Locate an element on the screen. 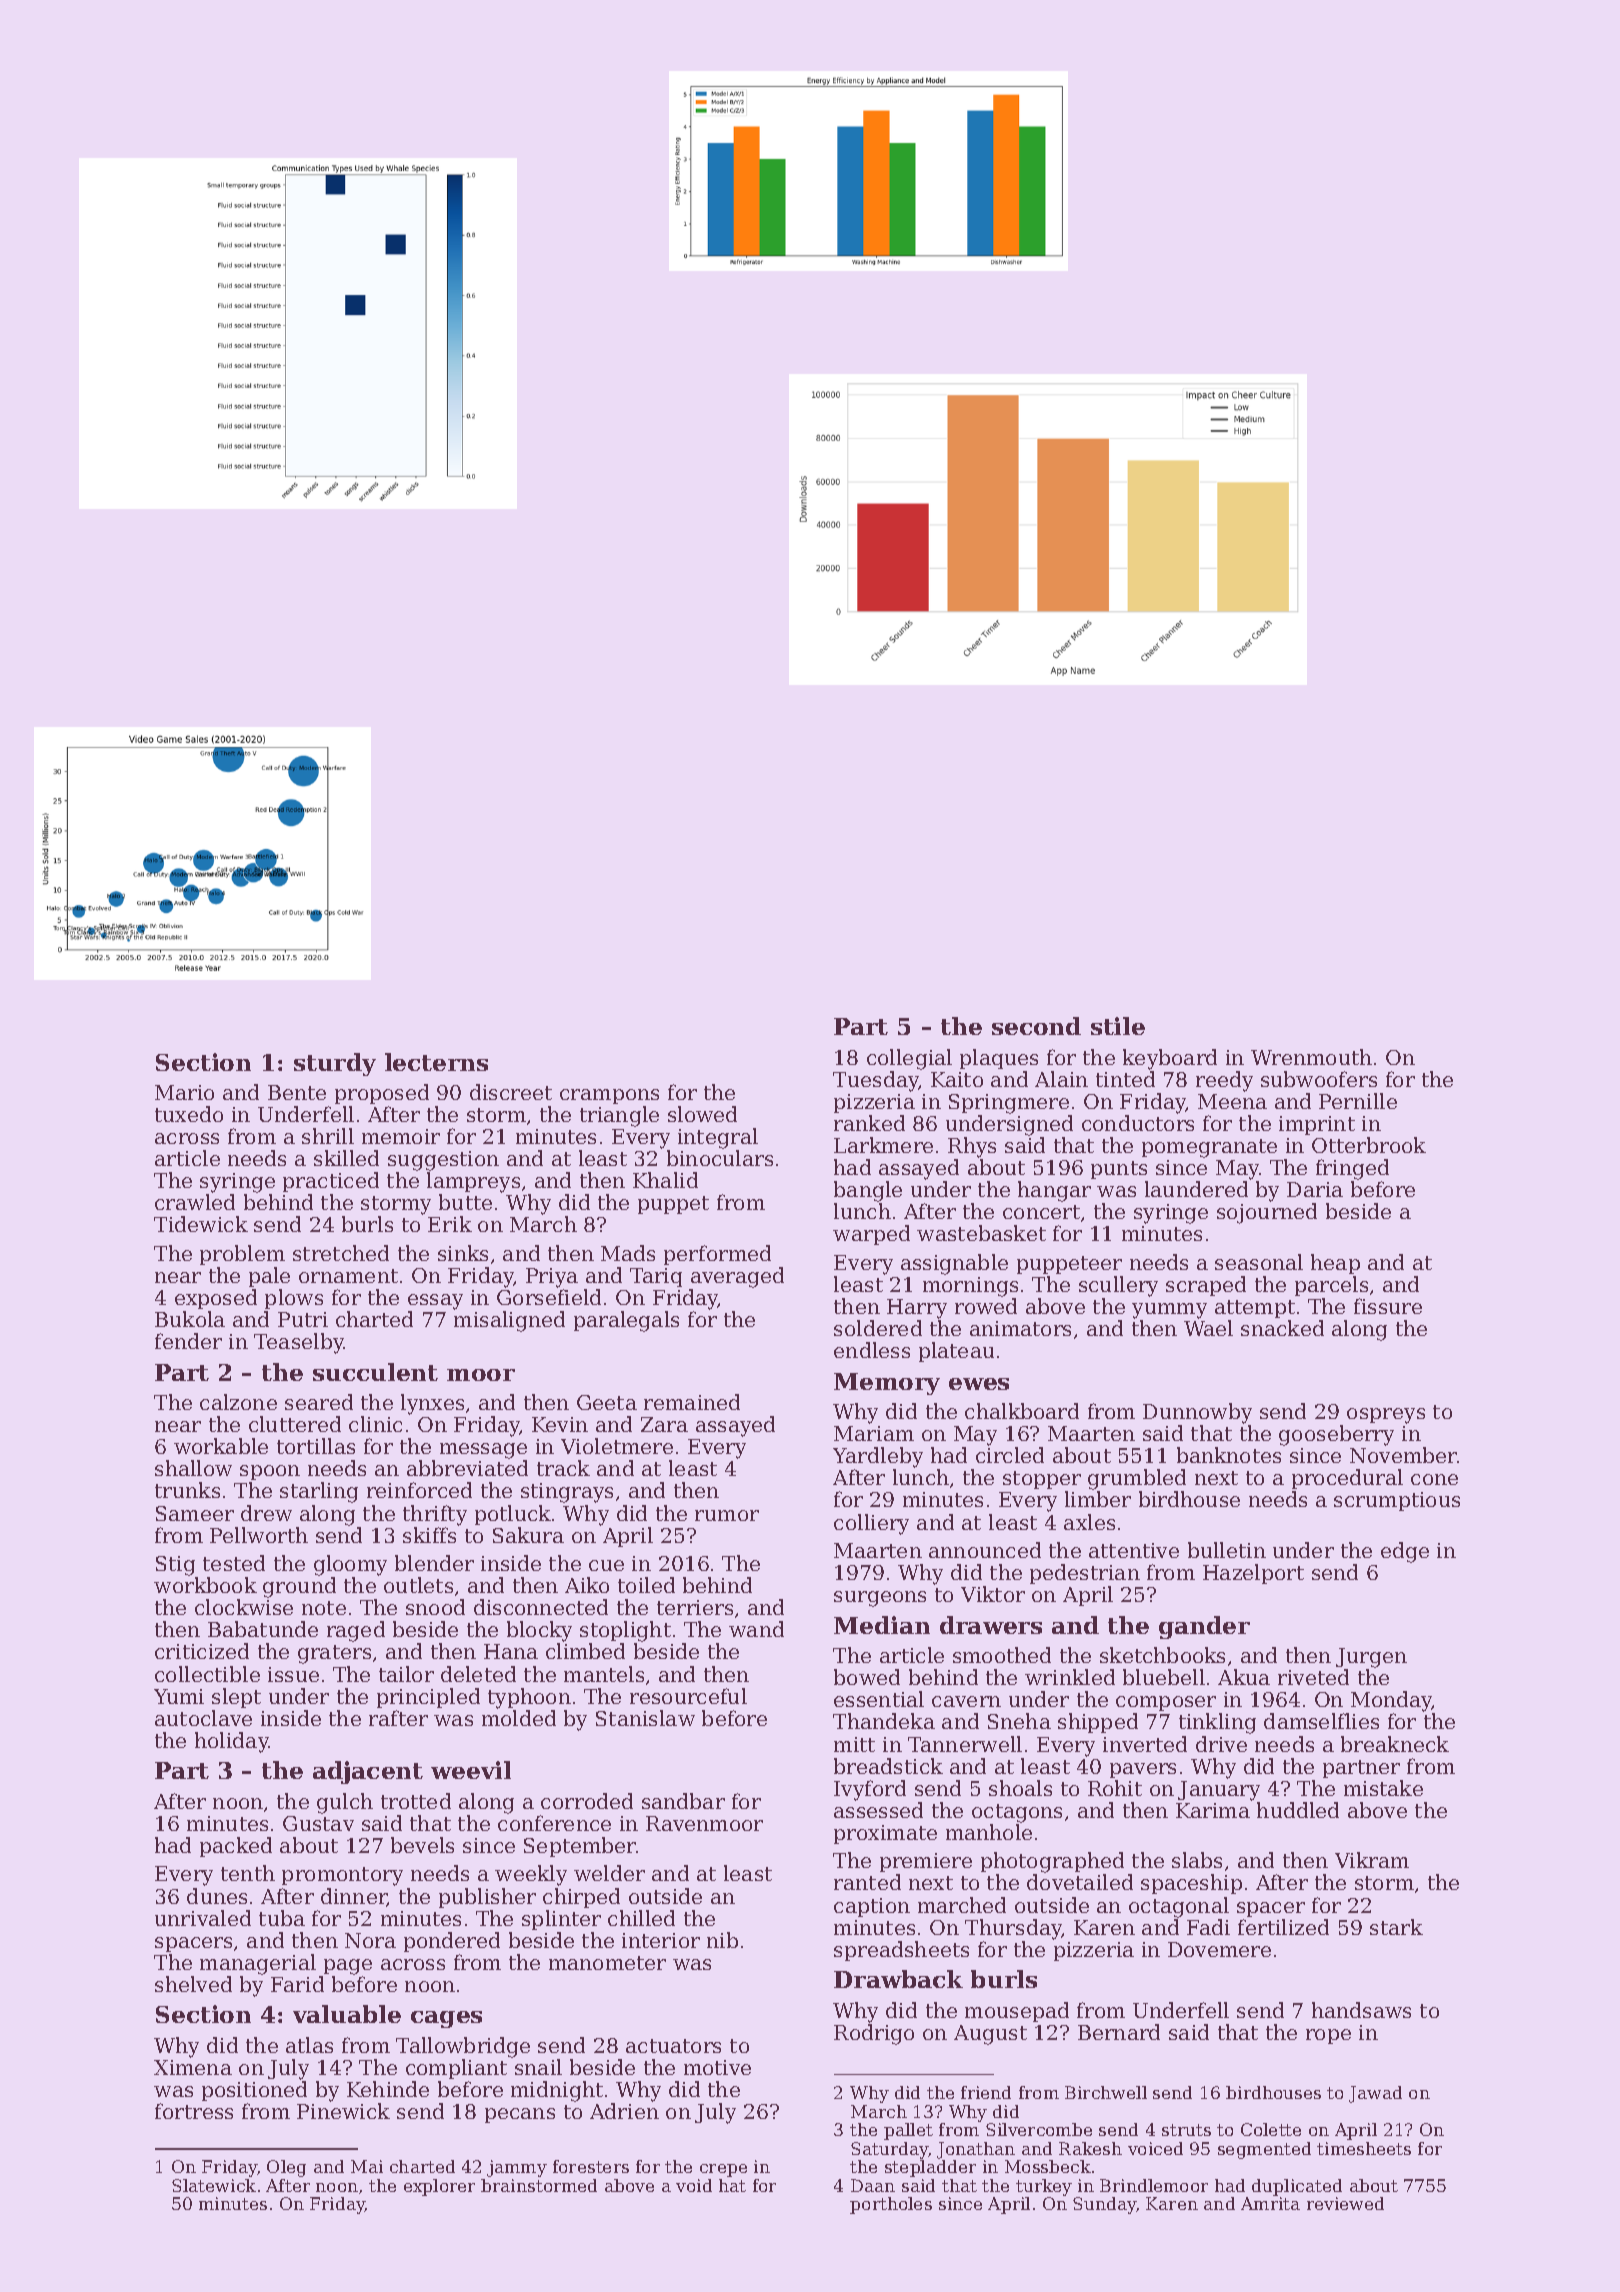 This screenshot has width=1620, height=2292. rumor is located at coordinates (727, 1515).
